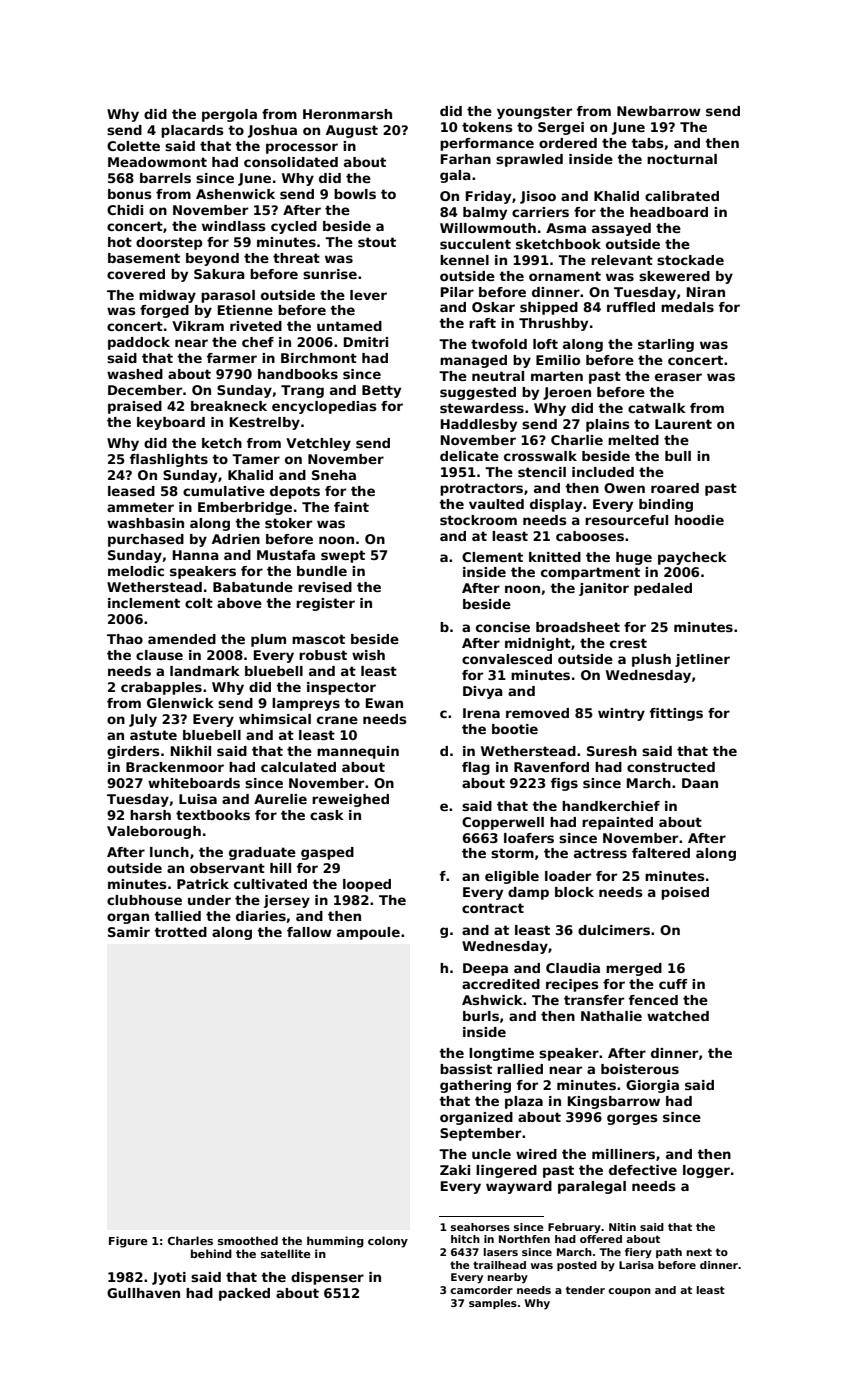 This document has height=1400, width=849. What do you see at coordinates (699, 520) in the document?
I see `hoodie` at bounding box center [699, 520].
